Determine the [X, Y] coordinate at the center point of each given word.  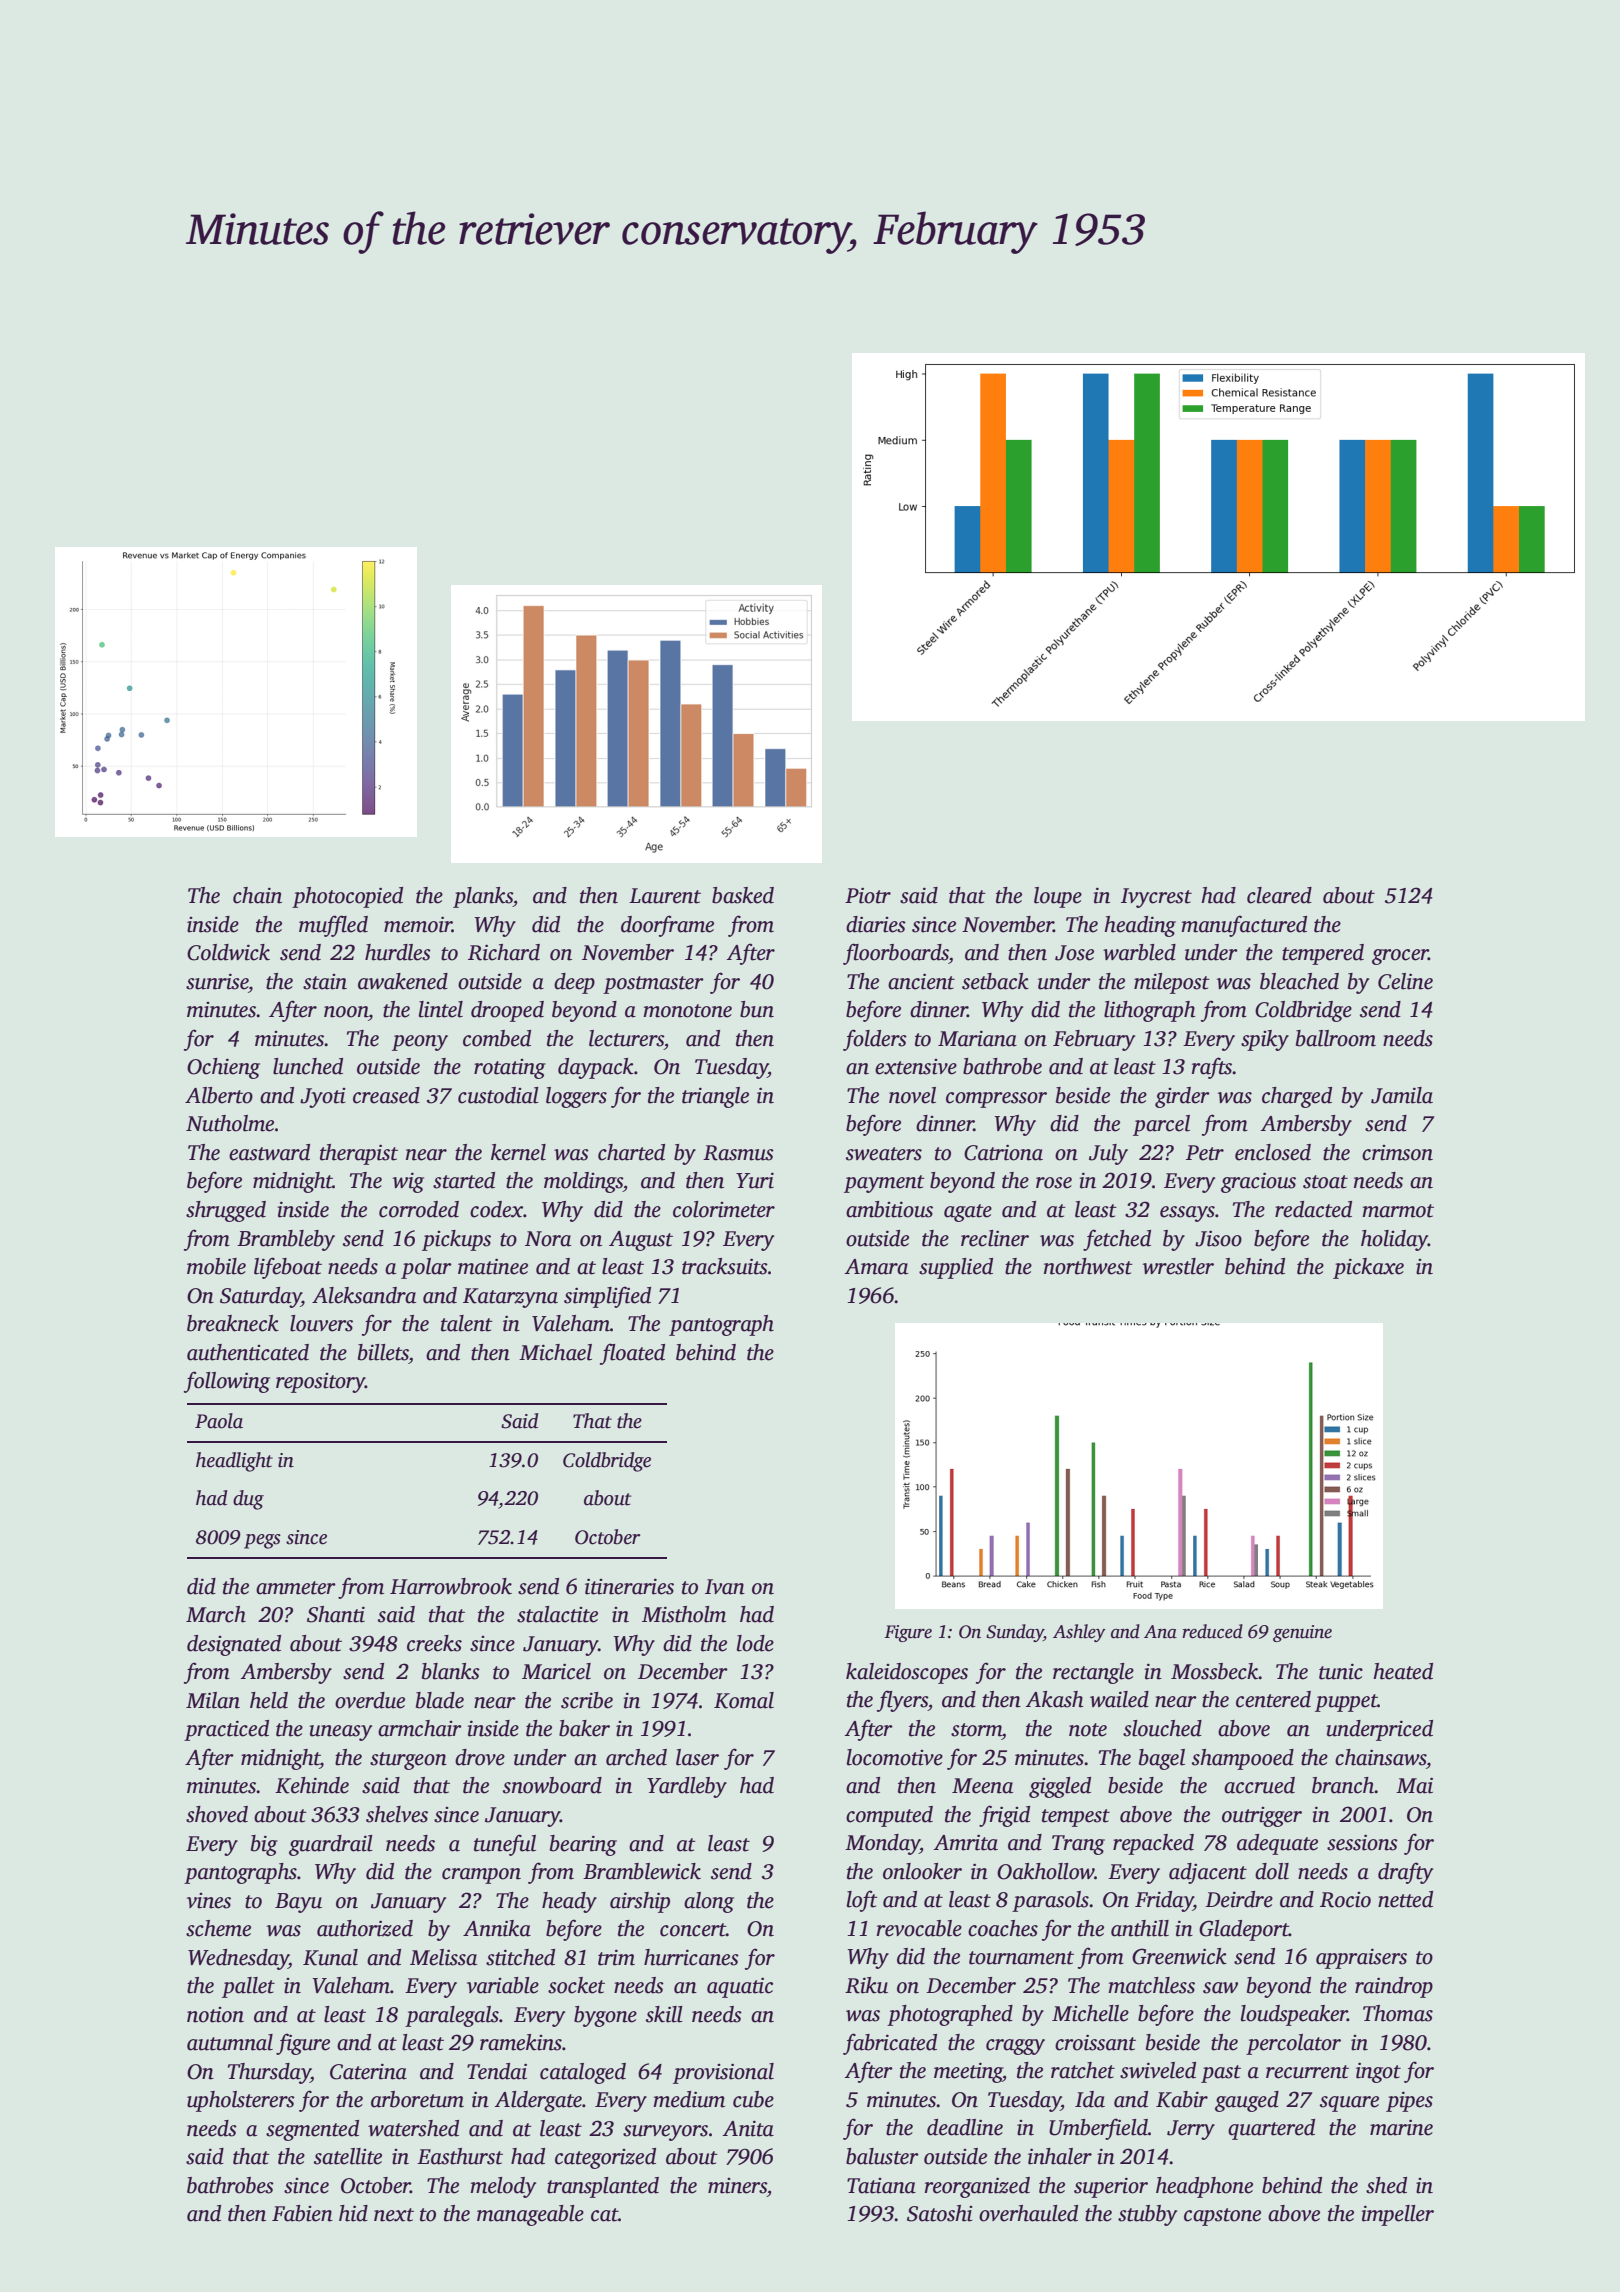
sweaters [884, 1154]
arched [636, 1757]
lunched [308, 1066]
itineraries [629, 1586]
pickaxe [1368, 1268]
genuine [1302, 1633]
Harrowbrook [451, 1586]
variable [503, 1985]
